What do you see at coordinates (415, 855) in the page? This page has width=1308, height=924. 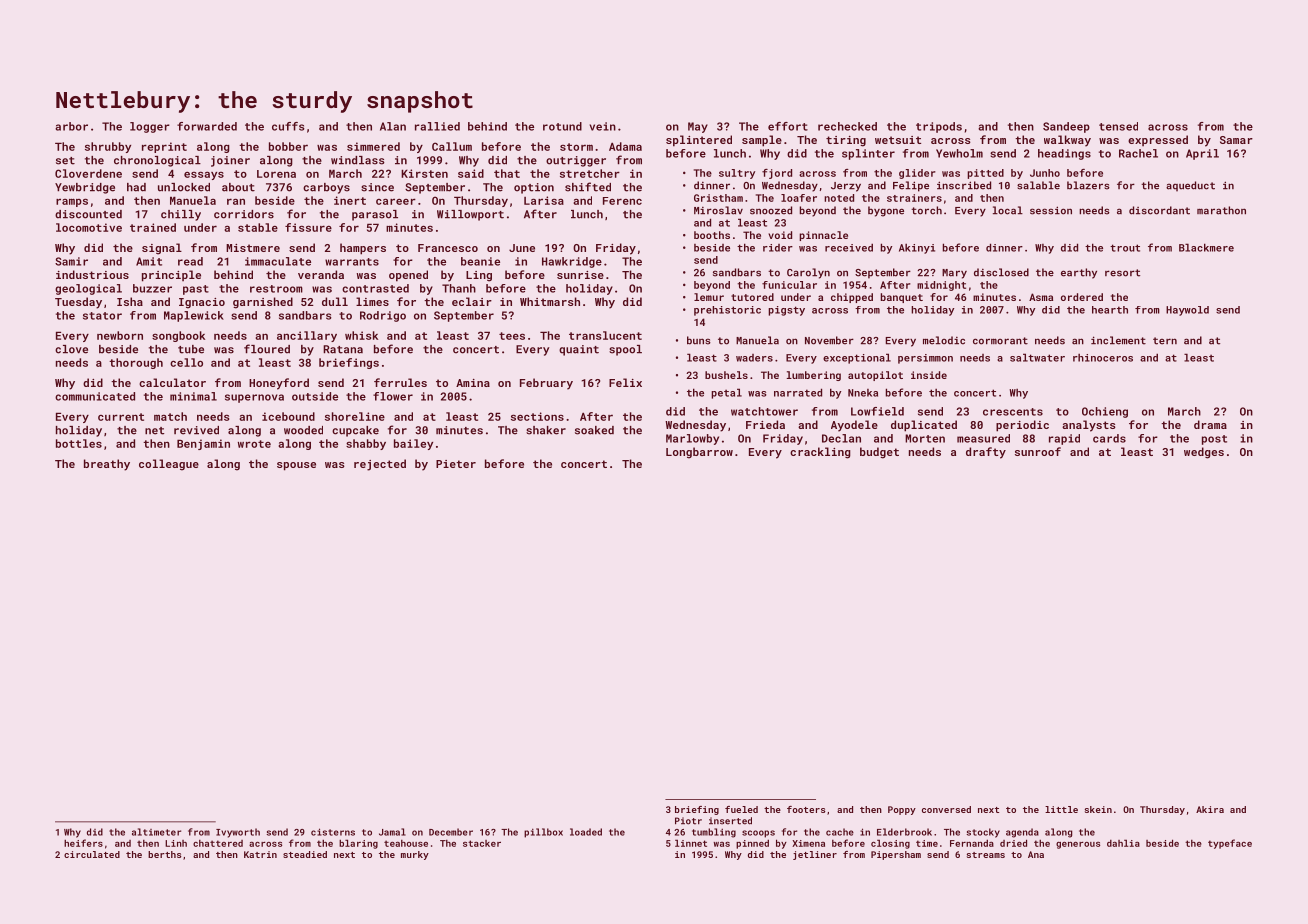 I see `murky` at bounding box center [415, 855].
